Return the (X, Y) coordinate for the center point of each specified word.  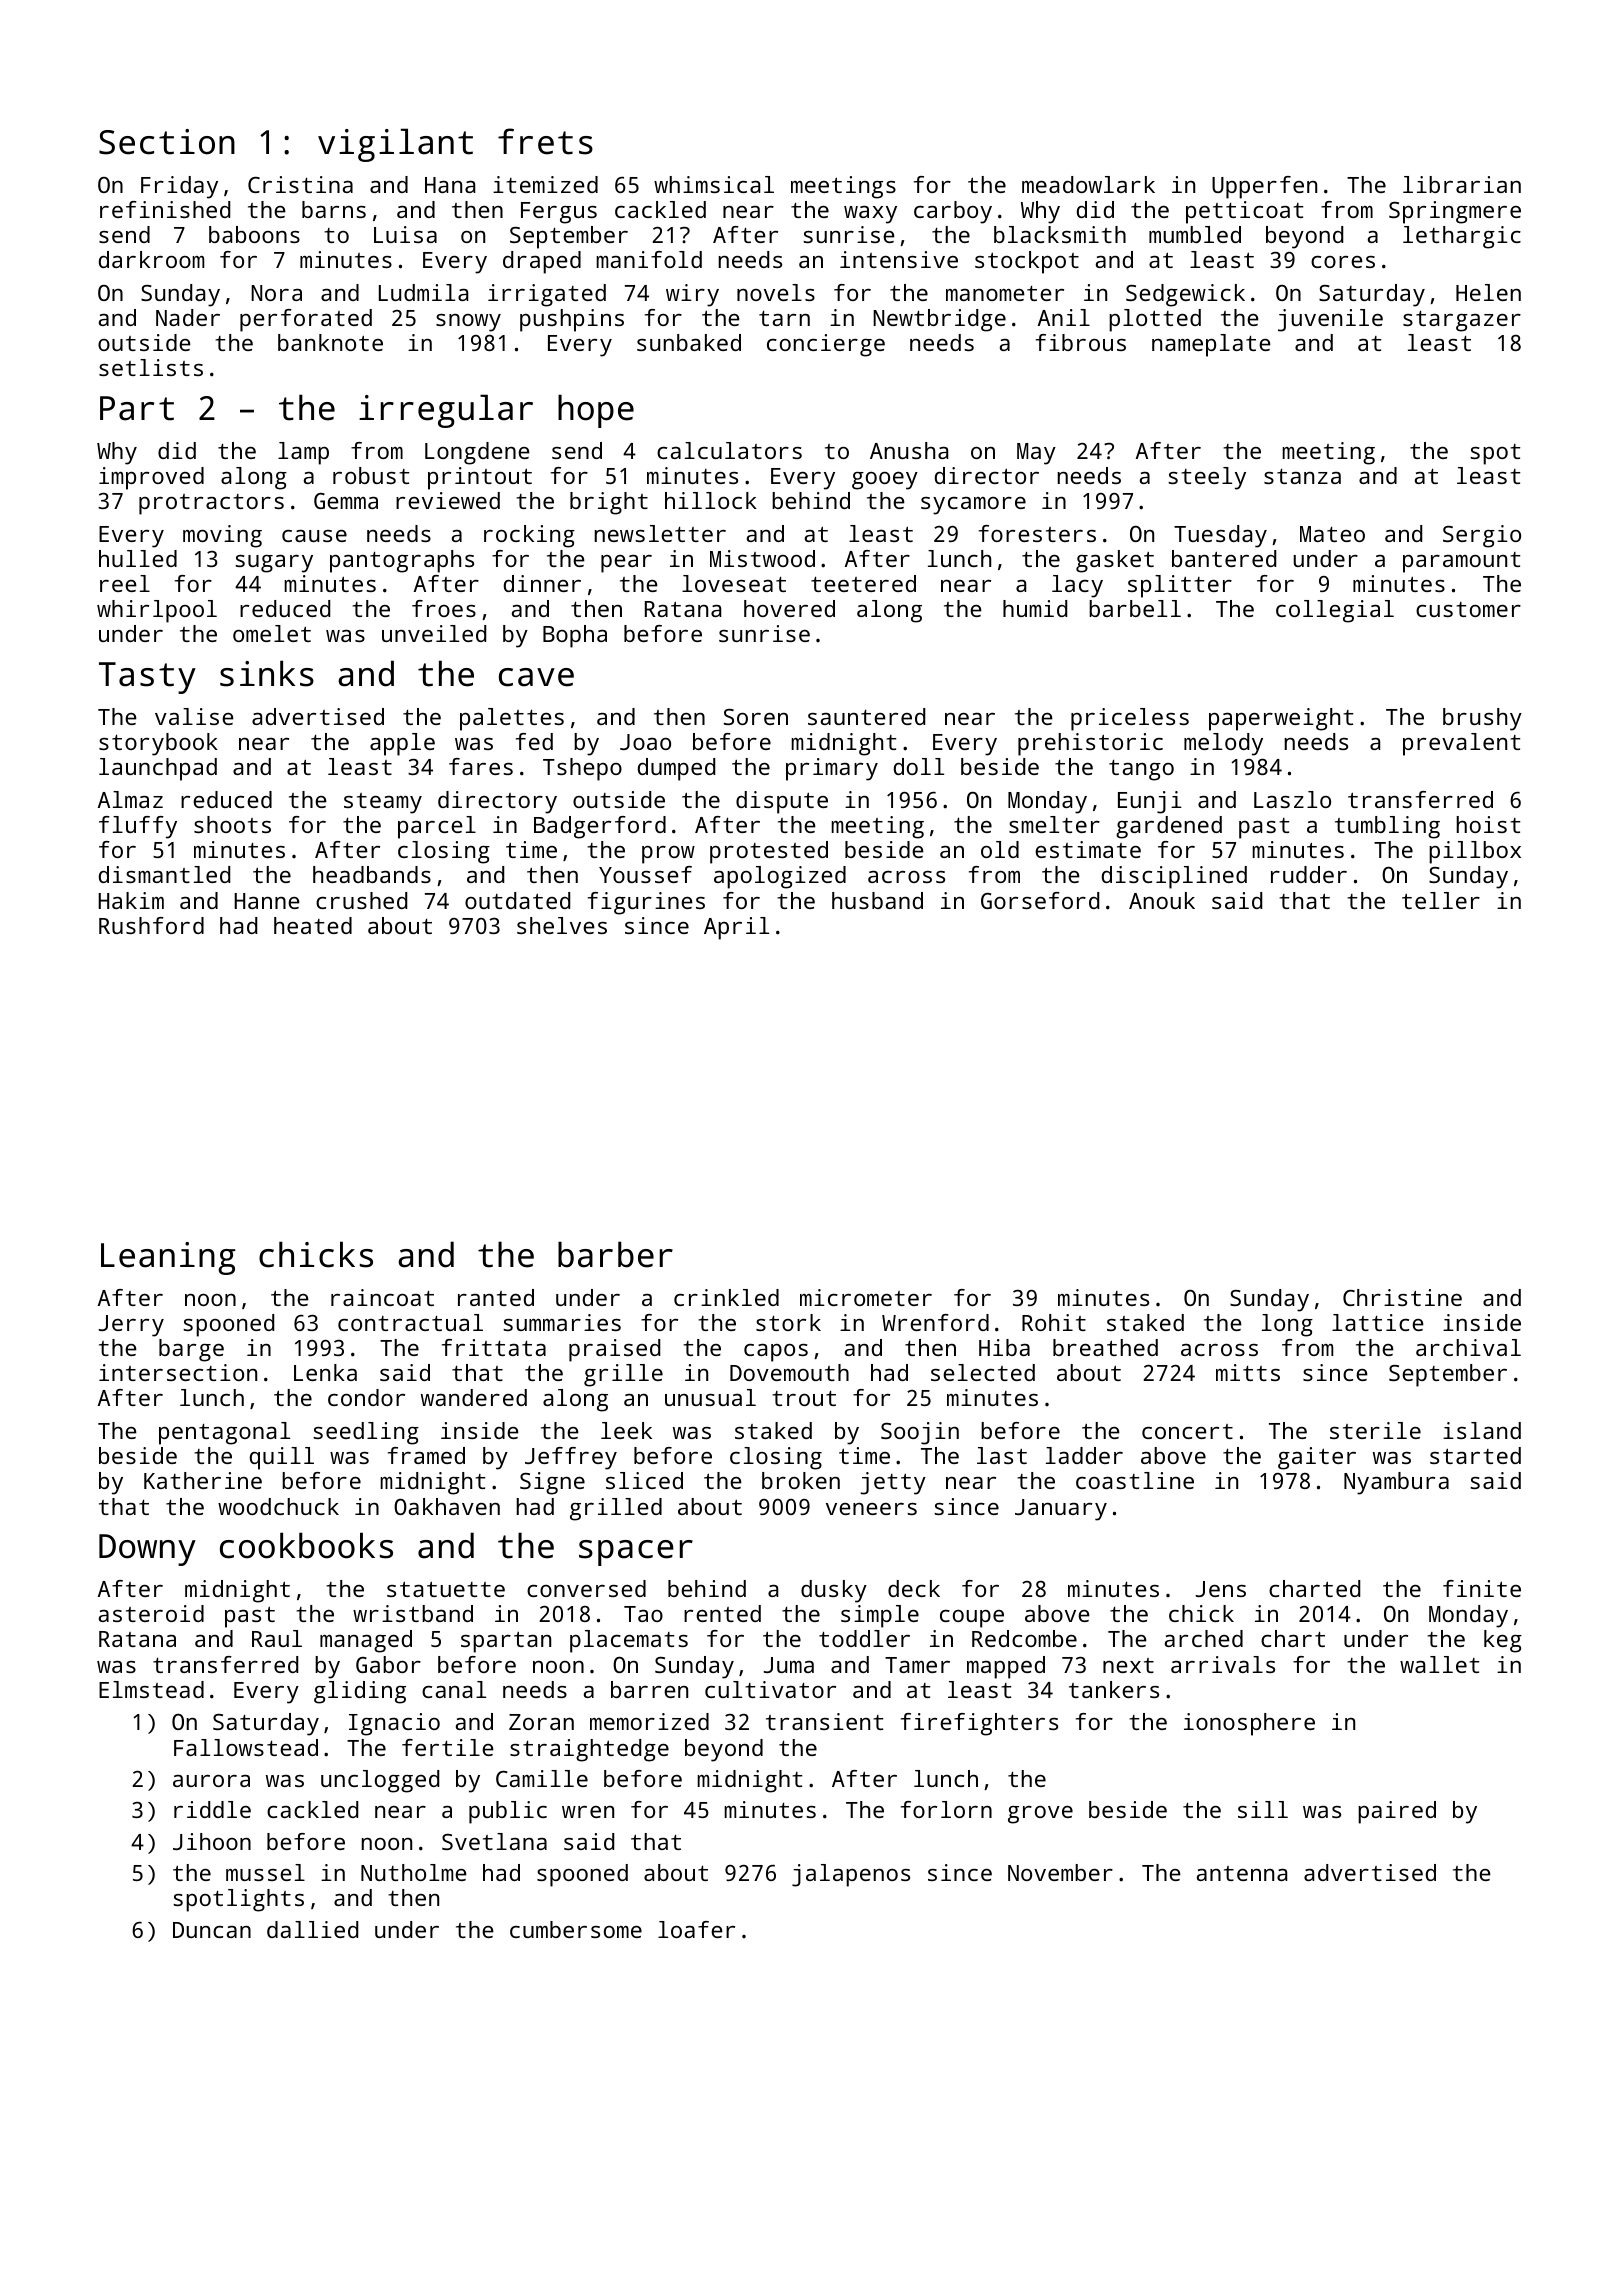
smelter (1054, 824)
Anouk (1162, 900)
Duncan (212, 1930)
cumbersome (576, 1929)
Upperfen (1264, 187)
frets (545, 141)
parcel (437, 827)
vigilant (395, 145)
